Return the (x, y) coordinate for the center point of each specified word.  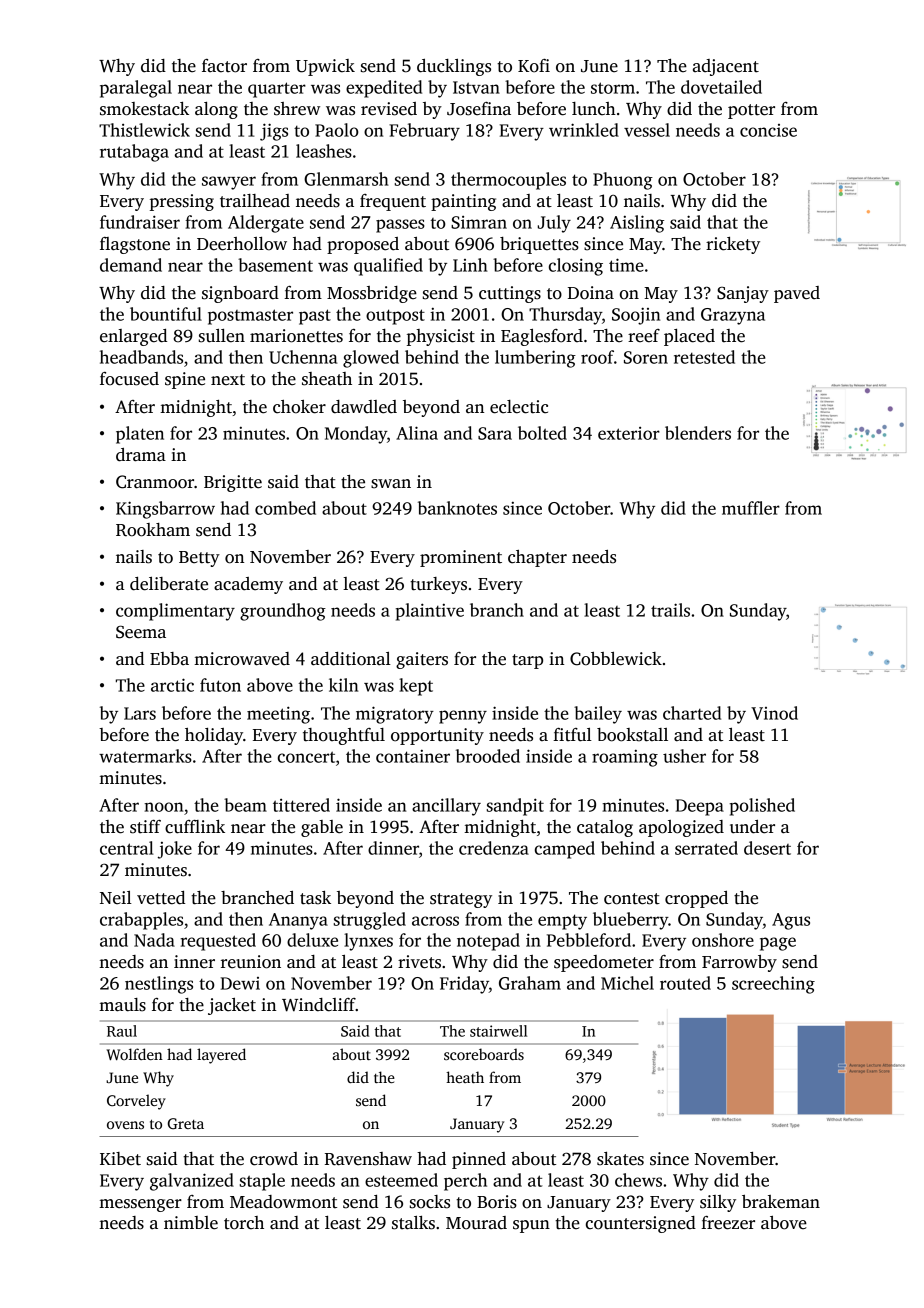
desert (767, 848)
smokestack (144, 109)
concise (768, 130)
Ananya (298, 921)
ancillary (446, 807)
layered (221, 1056)
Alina (417, 433)
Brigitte (233, 483)
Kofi (534, 66)
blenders (698, 433)
